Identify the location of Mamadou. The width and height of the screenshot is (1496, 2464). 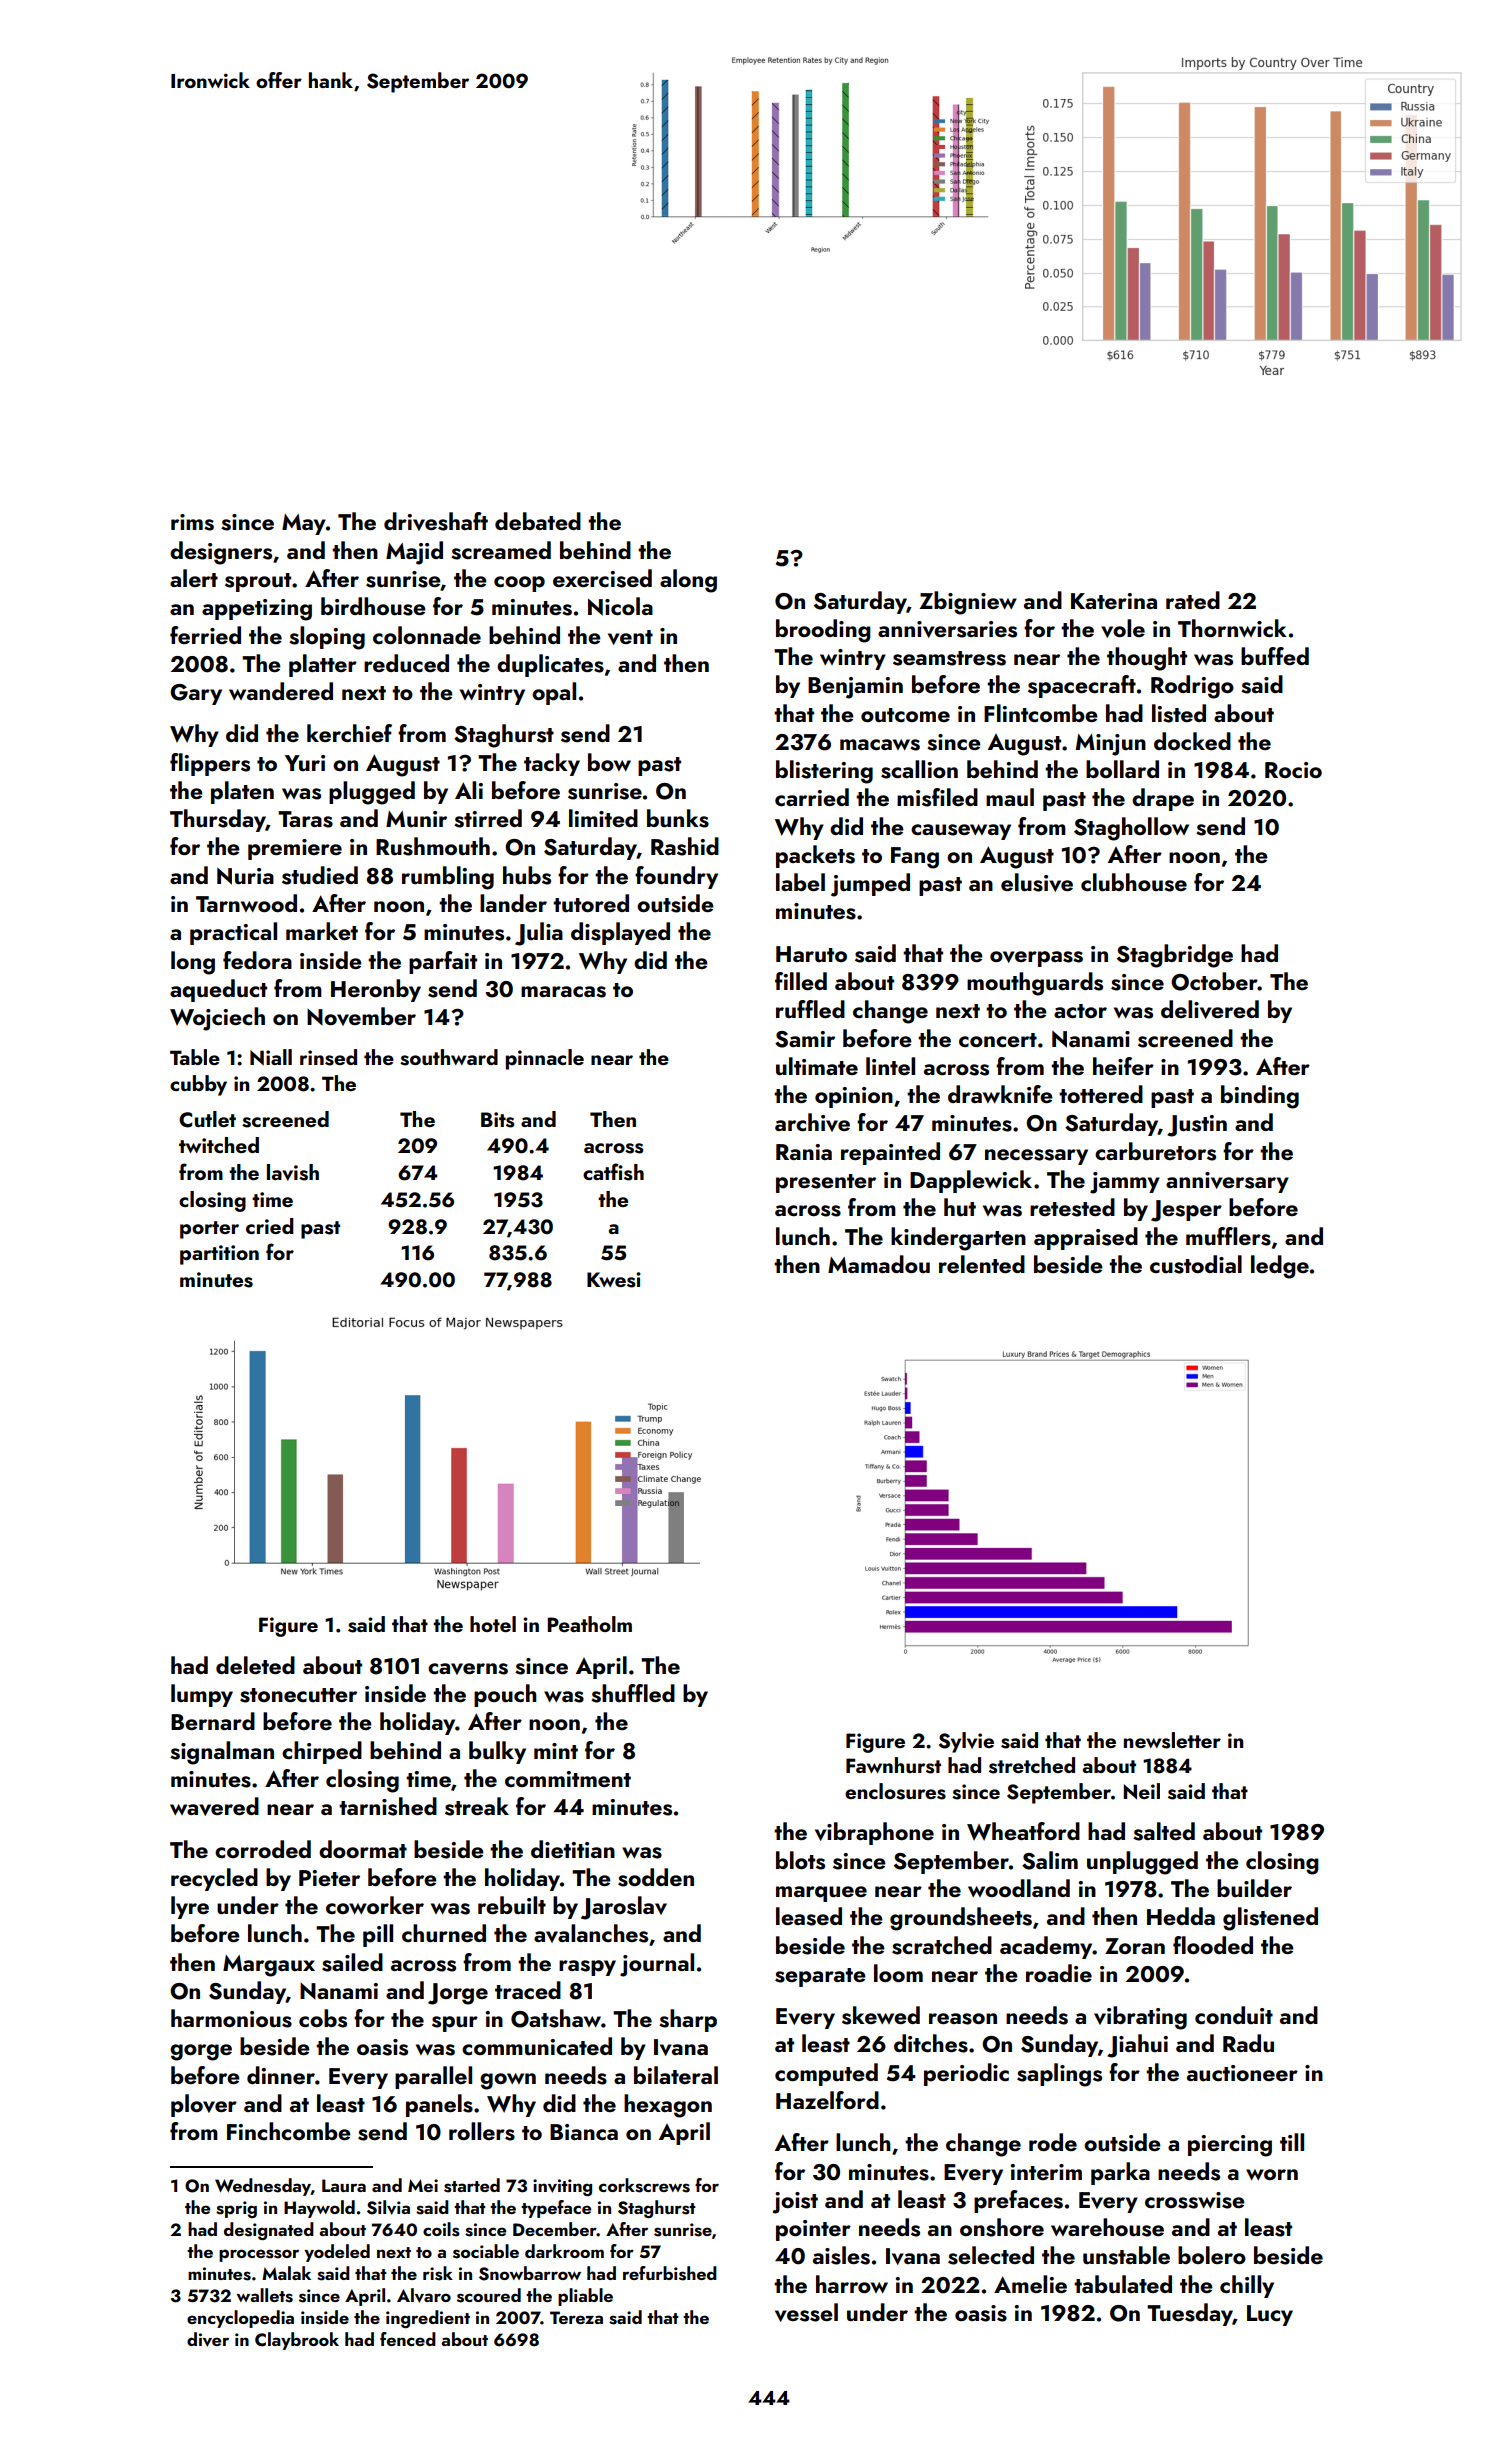
(879, 1264).
